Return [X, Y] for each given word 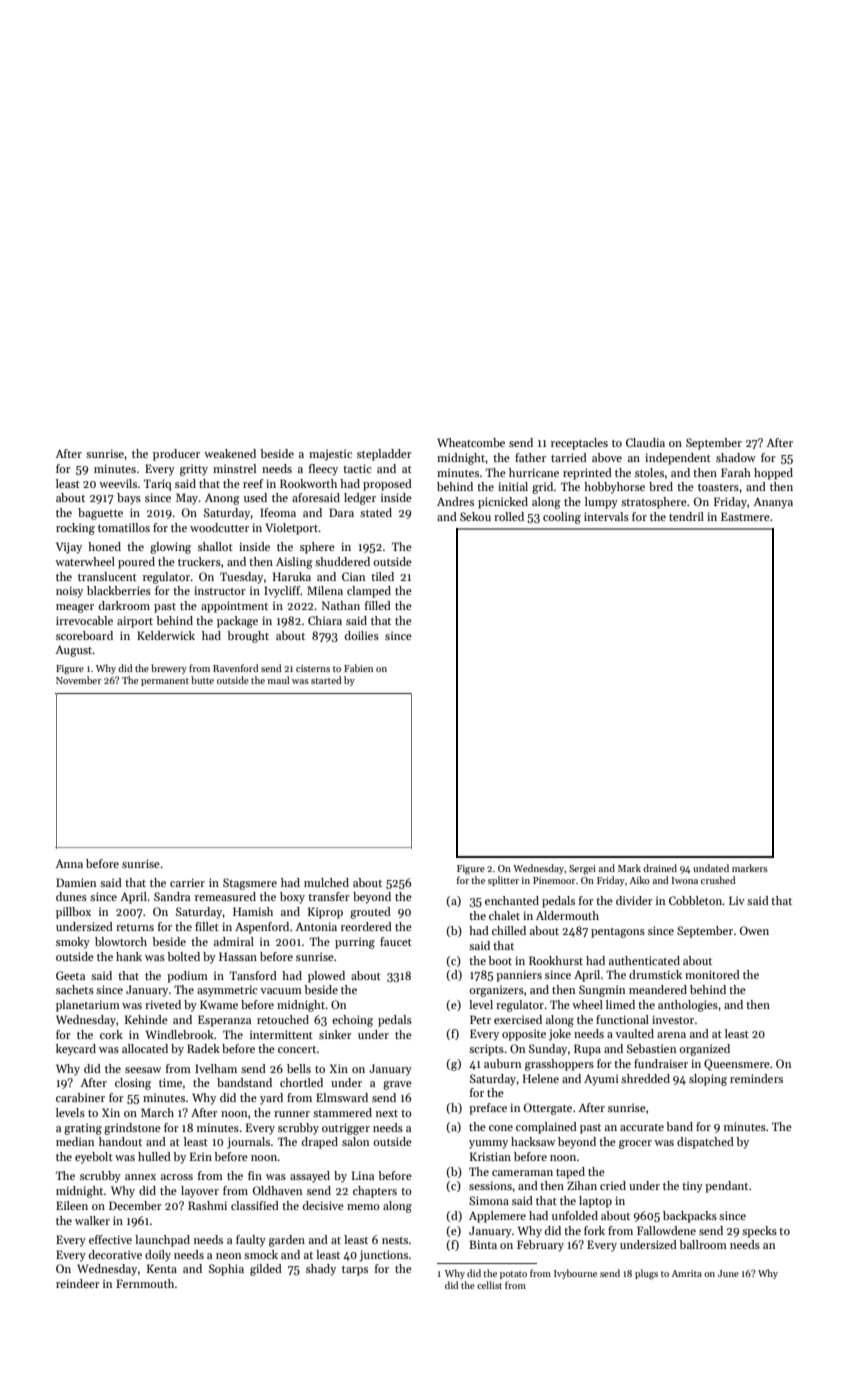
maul [279, 680]
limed [620, 1004]
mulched [326, 882]
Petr [480, 1019]
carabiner [80, 1097]
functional [622, 1019]
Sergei [582, 870]
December [135, 1205]
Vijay [69, 548]
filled [378, 605]
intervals [606, 516]
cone [501, 1128]
